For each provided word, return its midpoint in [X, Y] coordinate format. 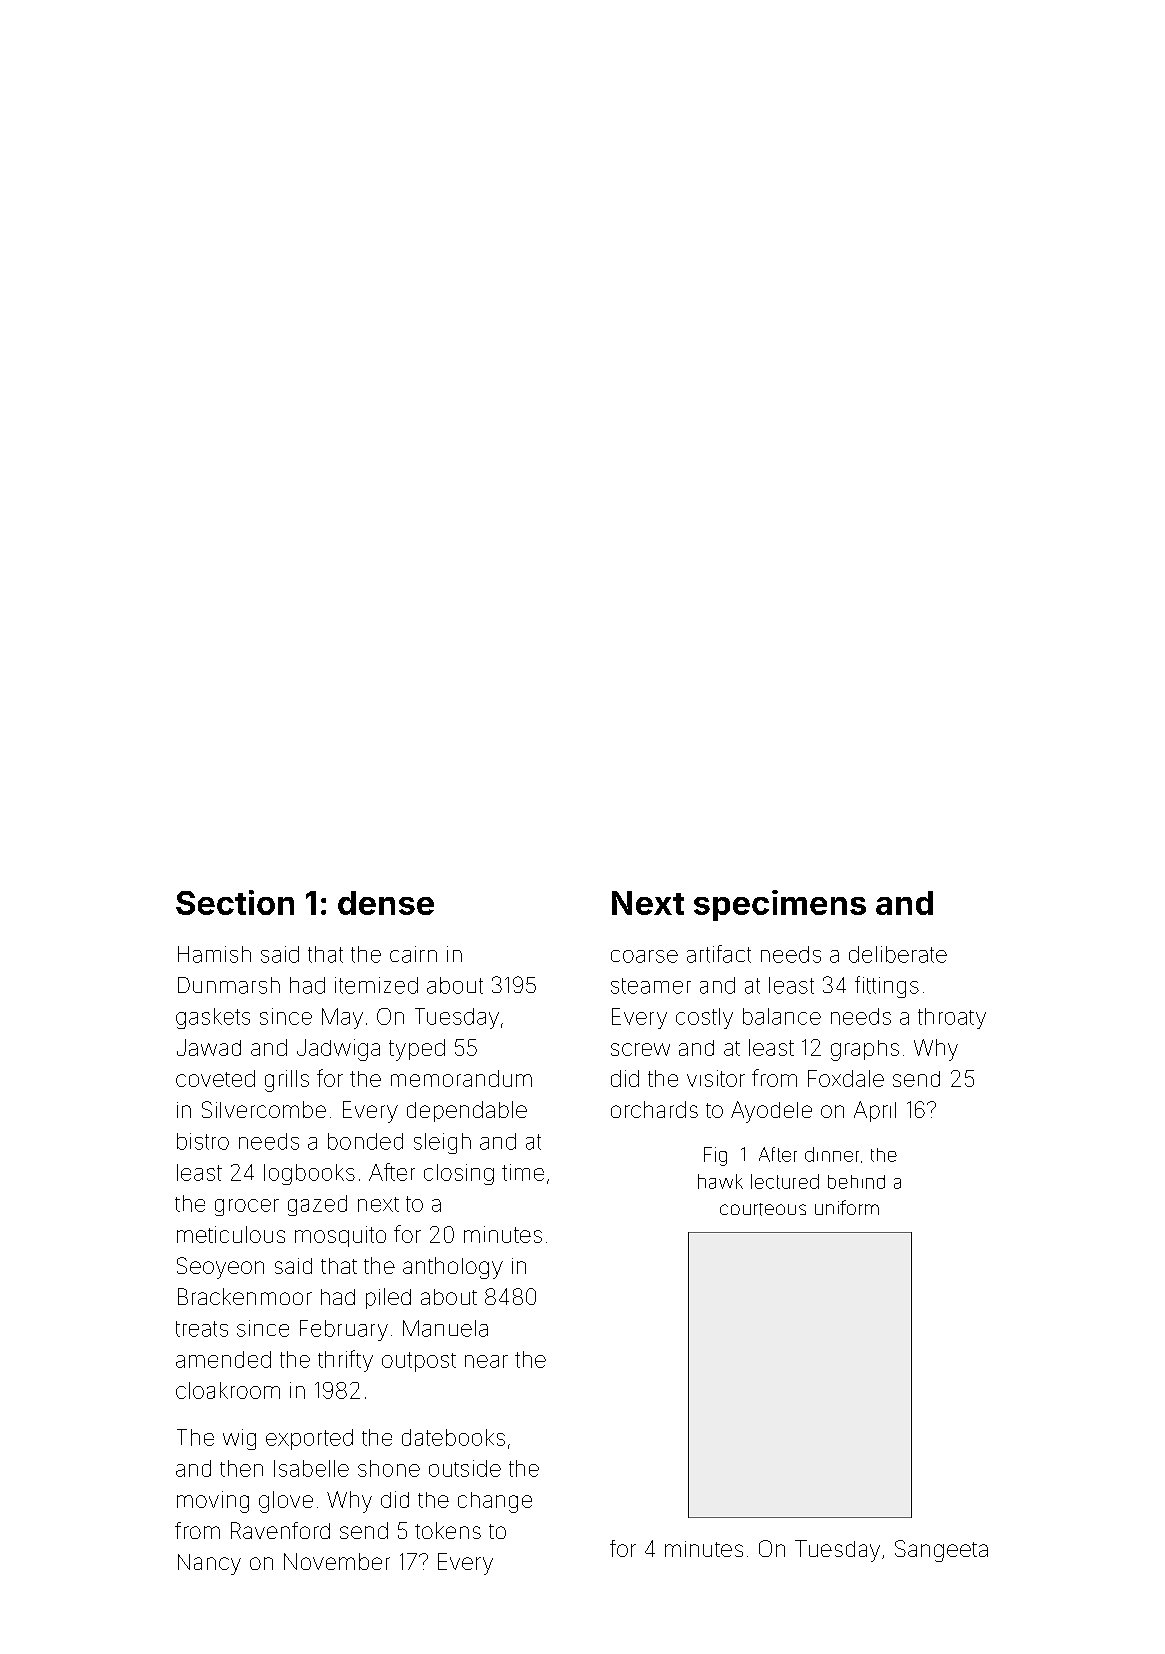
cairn [413, 954]
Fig [715, 1156]
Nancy [209, 1564]
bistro [203, 1141]
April [875, 1111]
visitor [716, 1078]
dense [386, 903]
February [344, 1330]
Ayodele [771, 1112]
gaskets [213, 1018]
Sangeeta [941, 1551]
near [486, 1361]
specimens [780, 905]
